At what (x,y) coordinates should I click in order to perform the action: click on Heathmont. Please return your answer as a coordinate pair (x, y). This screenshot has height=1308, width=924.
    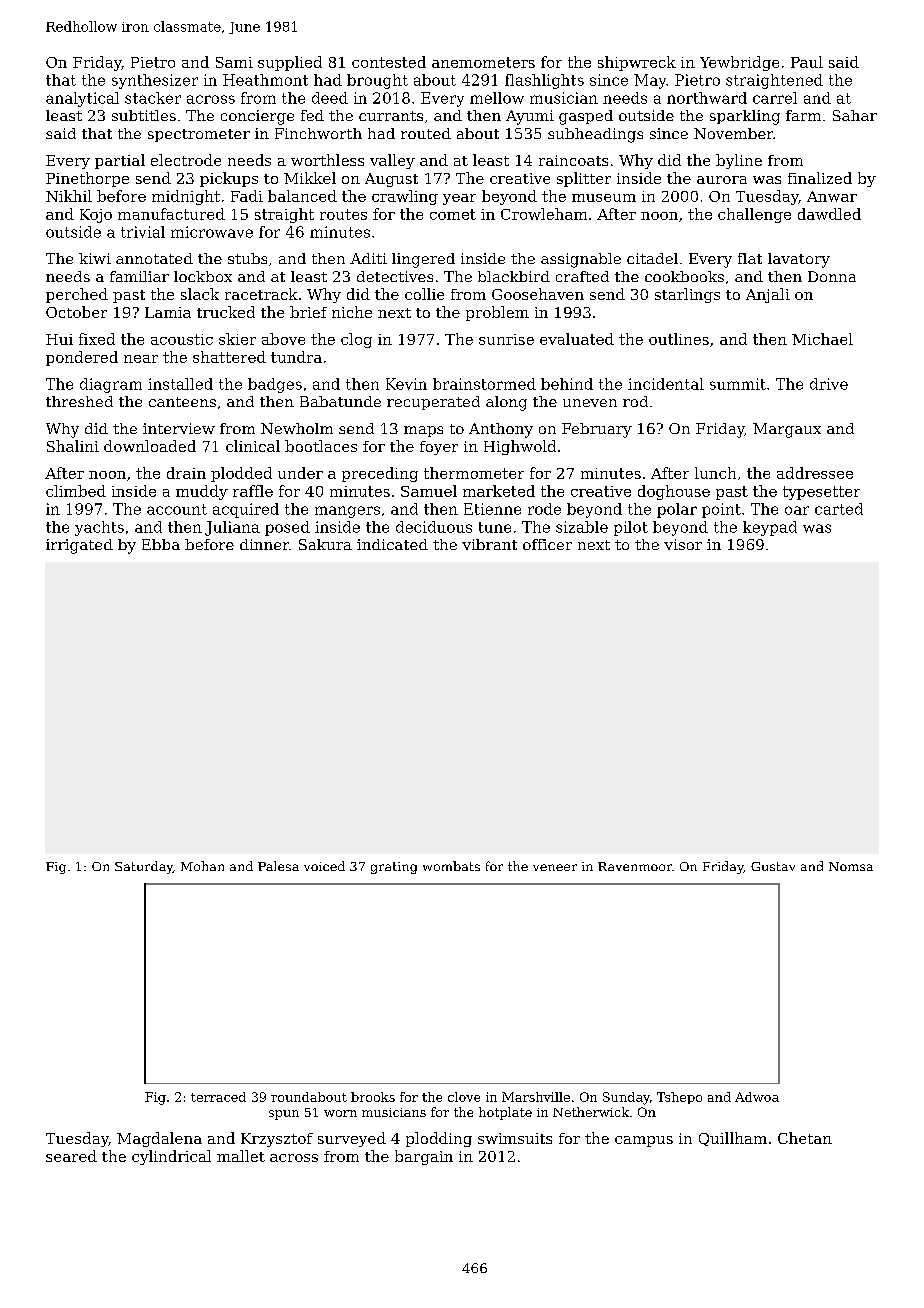
    Looking at the image, I should click on (265, 80).
